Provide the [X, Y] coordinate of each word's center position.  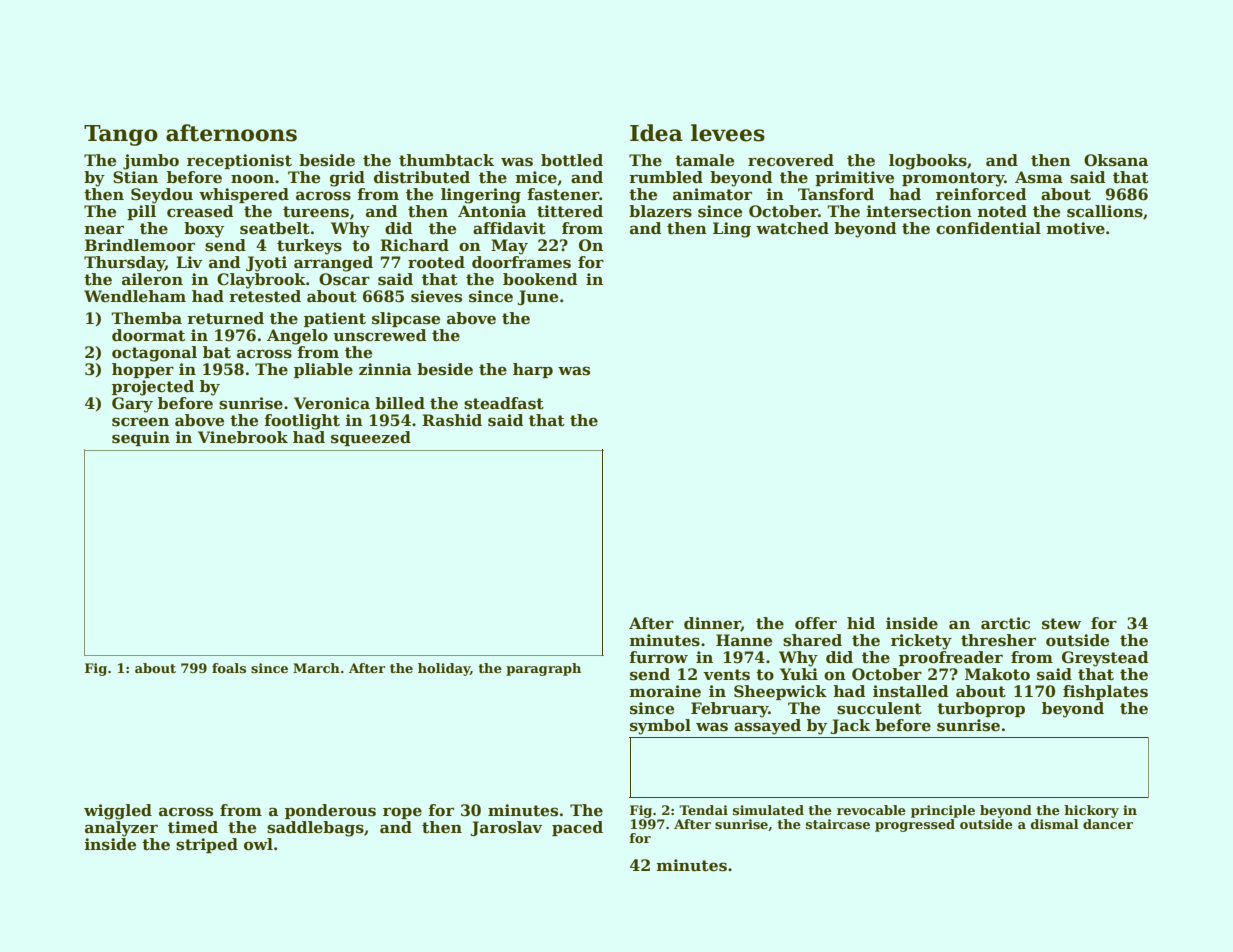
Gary [132, 405]
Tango [121, 135]
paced [577, 828]
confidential [988, 228]
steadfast [504, 403]
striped [207, 845]
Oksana [1116, 160]
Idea [656, 133]
